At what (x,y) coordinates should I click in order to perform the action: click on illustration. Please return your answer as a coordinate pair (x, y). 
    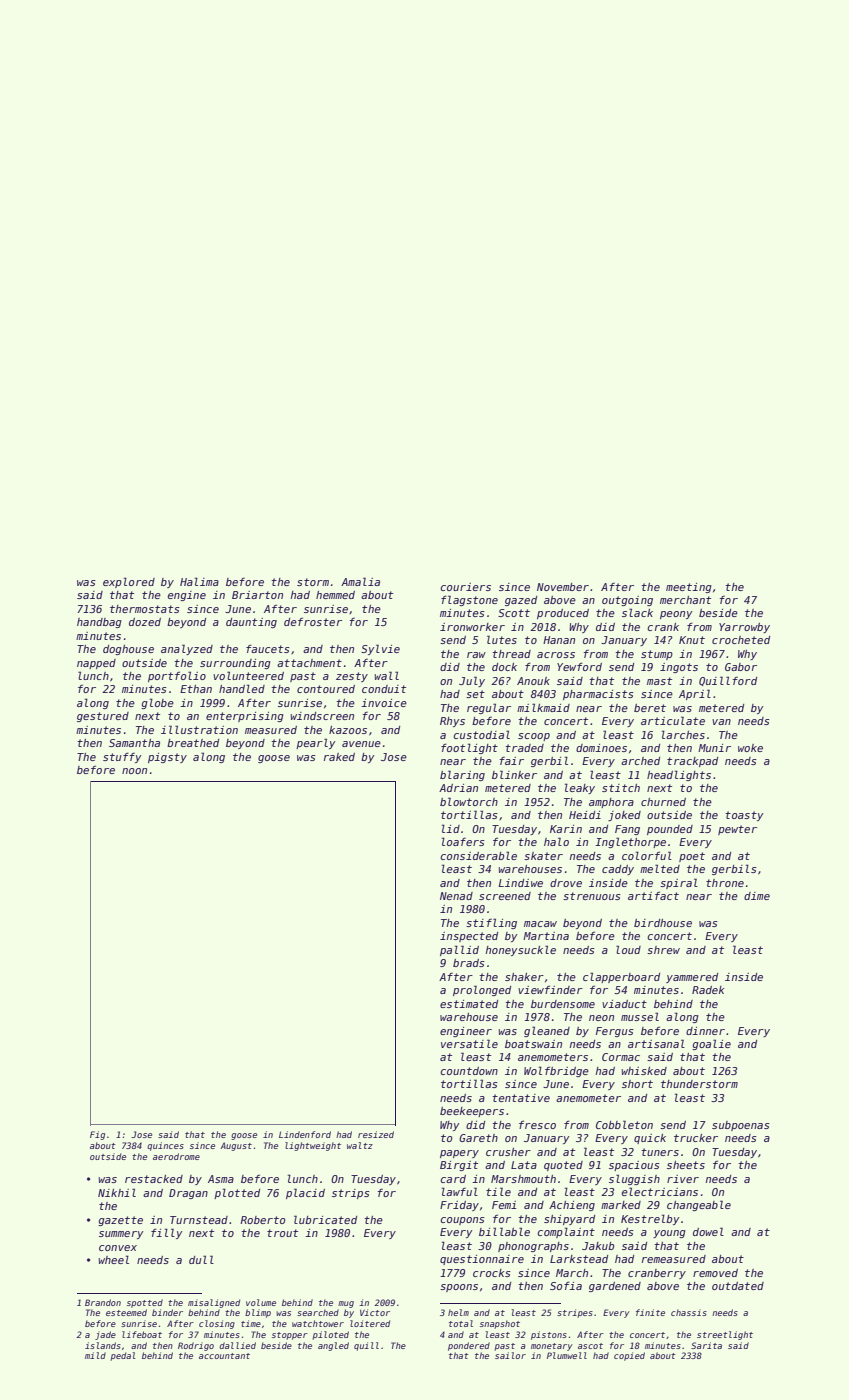
    Looking at the image, I should click on (199, 729).
